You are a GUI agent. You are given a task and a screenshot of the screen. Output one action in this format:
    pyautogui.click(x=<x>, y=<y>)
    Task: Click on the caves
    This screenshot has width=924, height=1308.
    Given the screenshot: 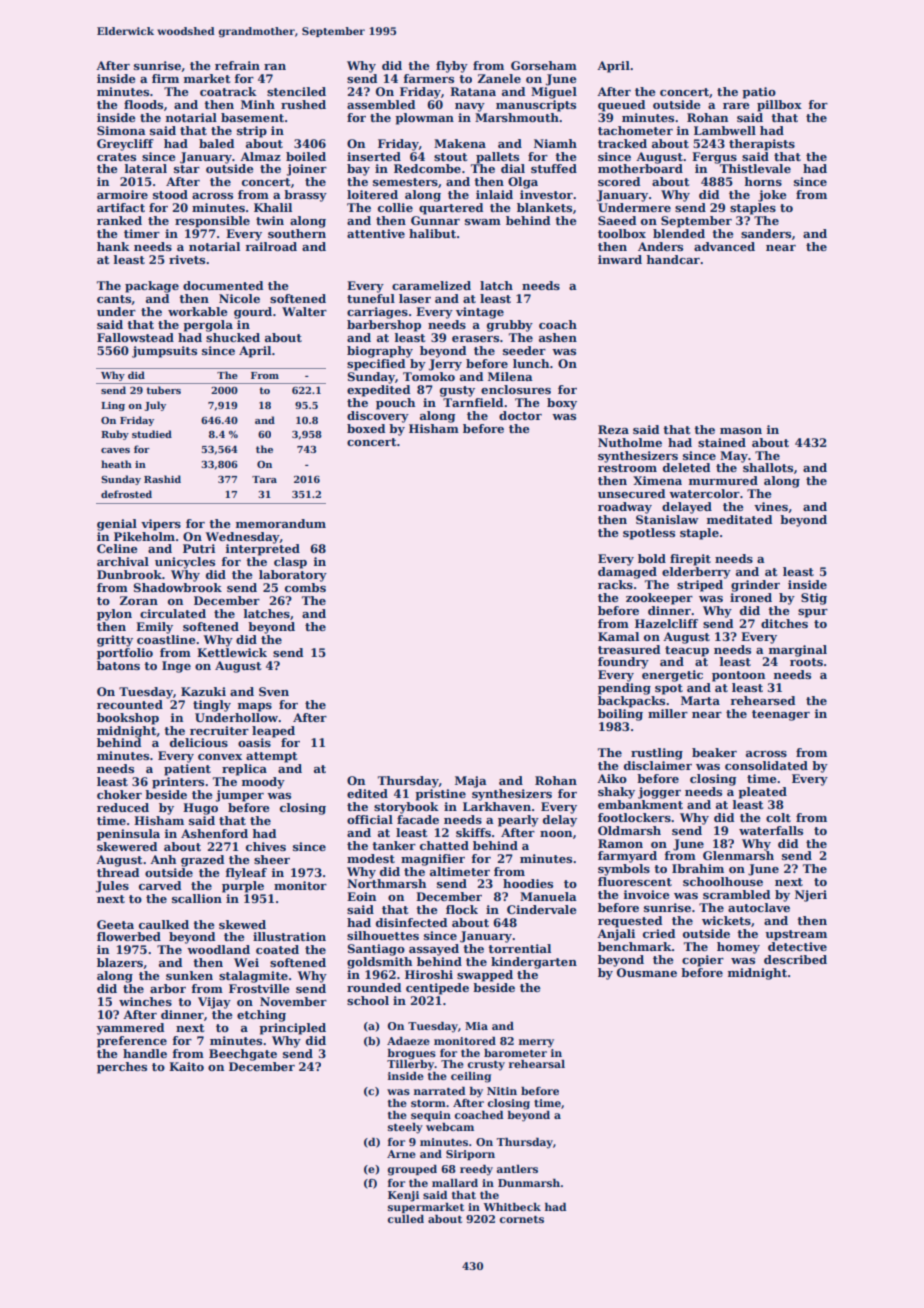 What is the action you would take?
    pyautogui.click(x=115, y=450)
